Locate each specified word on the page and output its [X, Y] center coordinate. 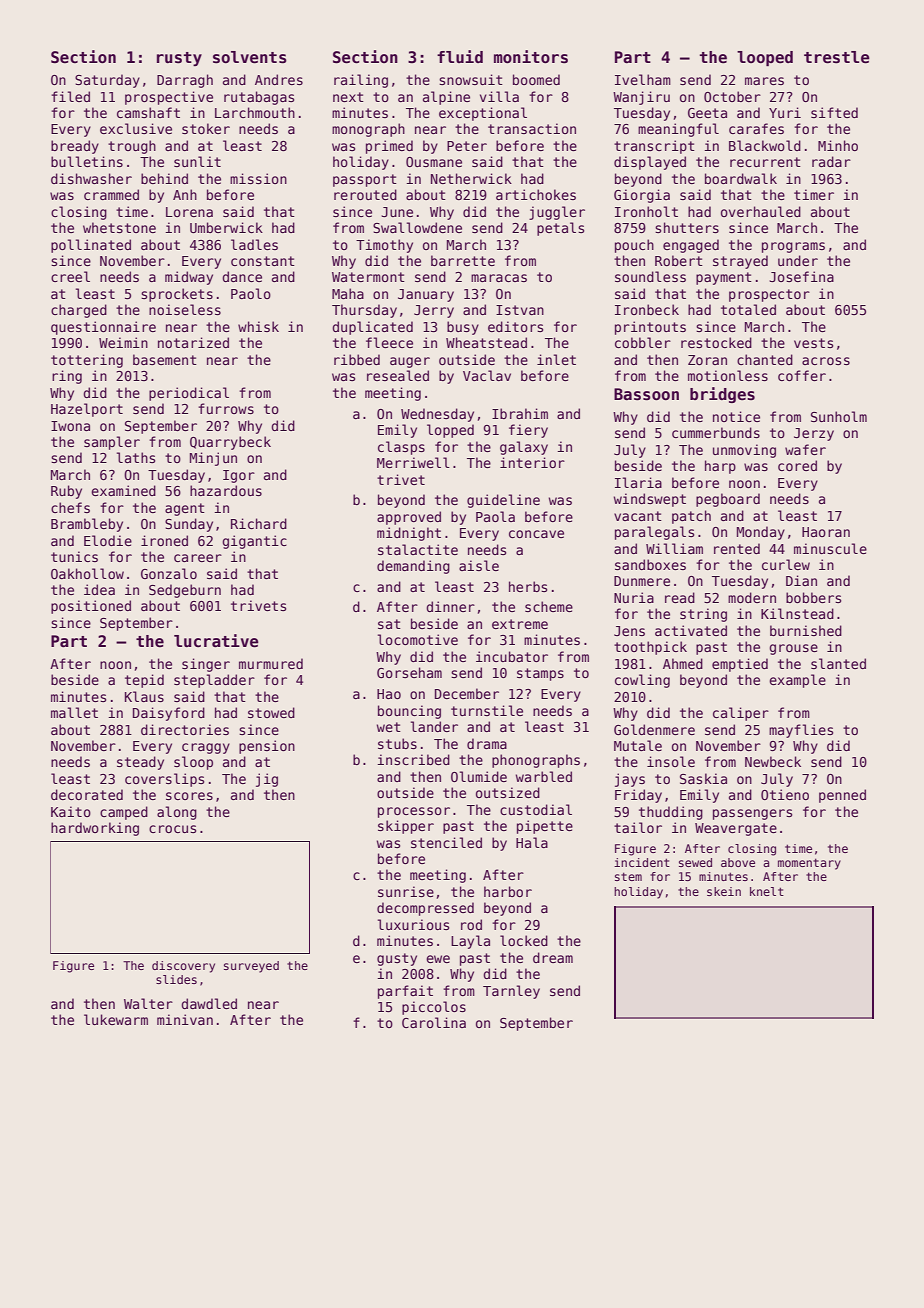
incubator [512, 656]
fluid [460, 56]
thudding [671, 813]
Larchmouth [255, 112]
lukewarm [116, 1019]
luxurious [413, 924]
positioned [91, 607]
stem [628, 876]
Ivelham [643, 79]
